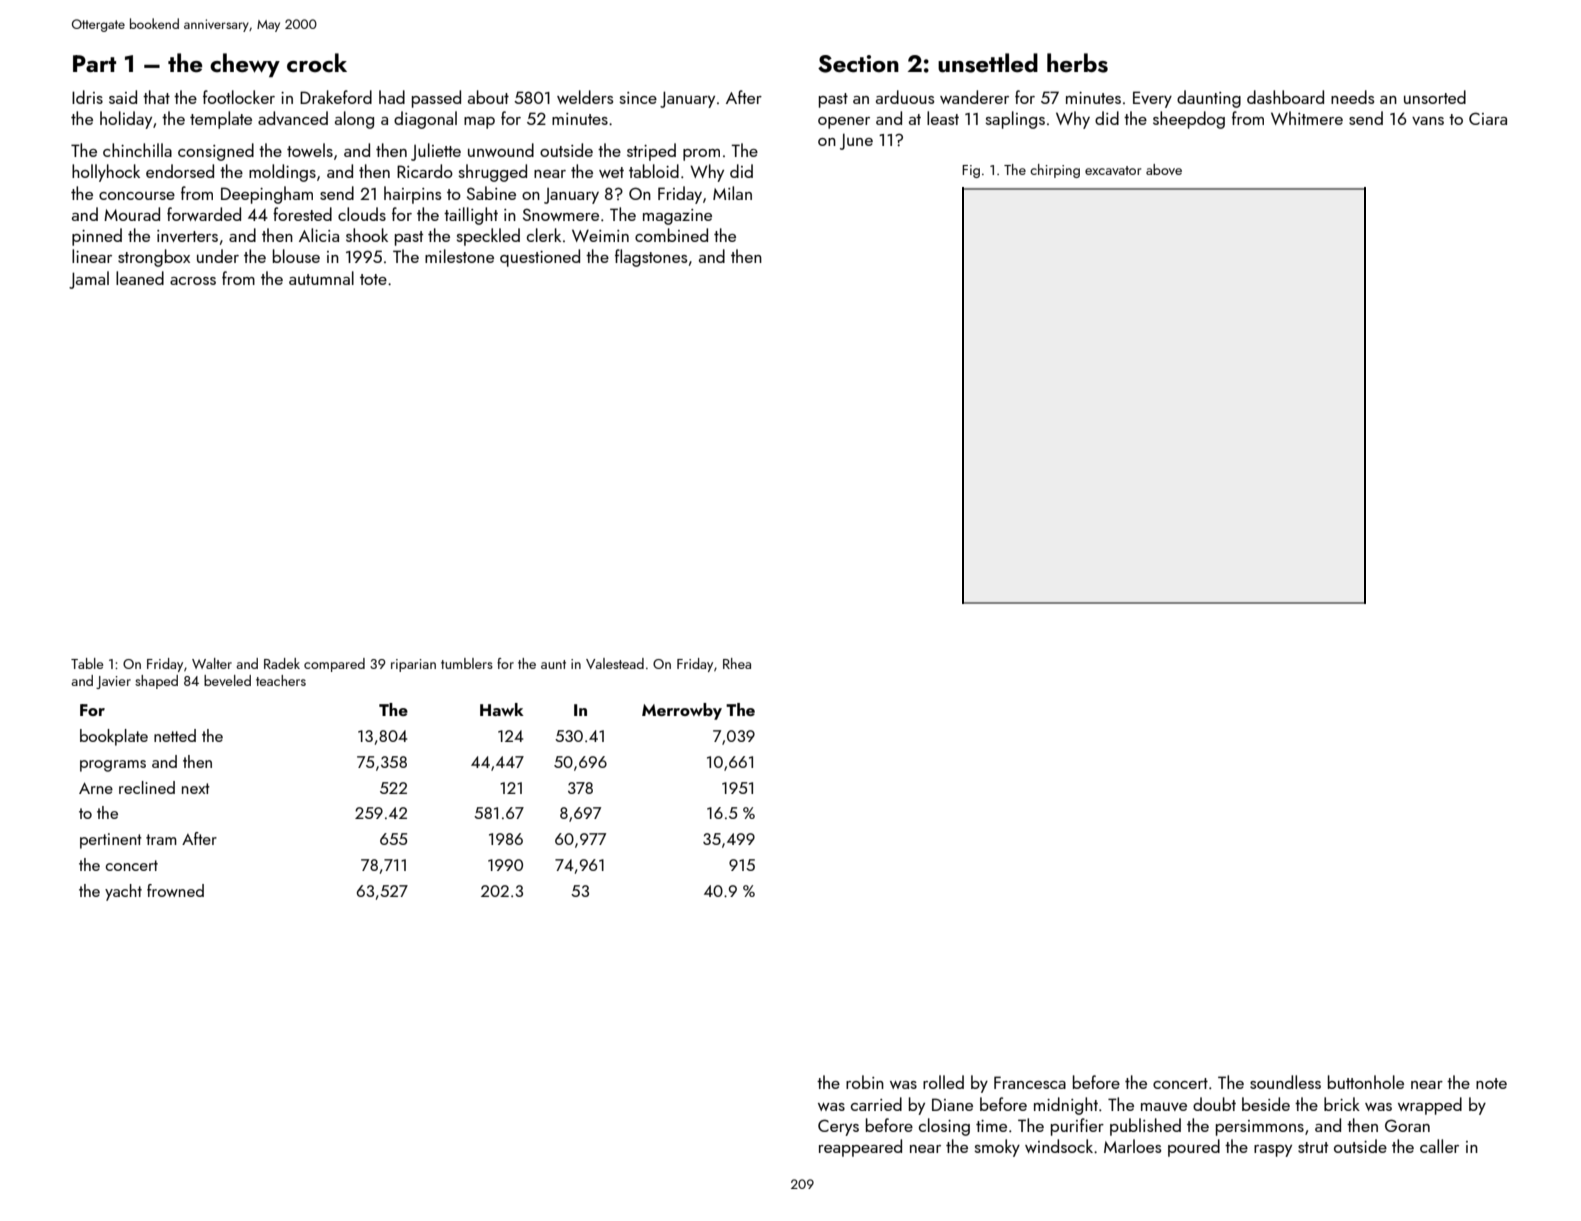  I want to click on smoky, so click(997, 1148).
